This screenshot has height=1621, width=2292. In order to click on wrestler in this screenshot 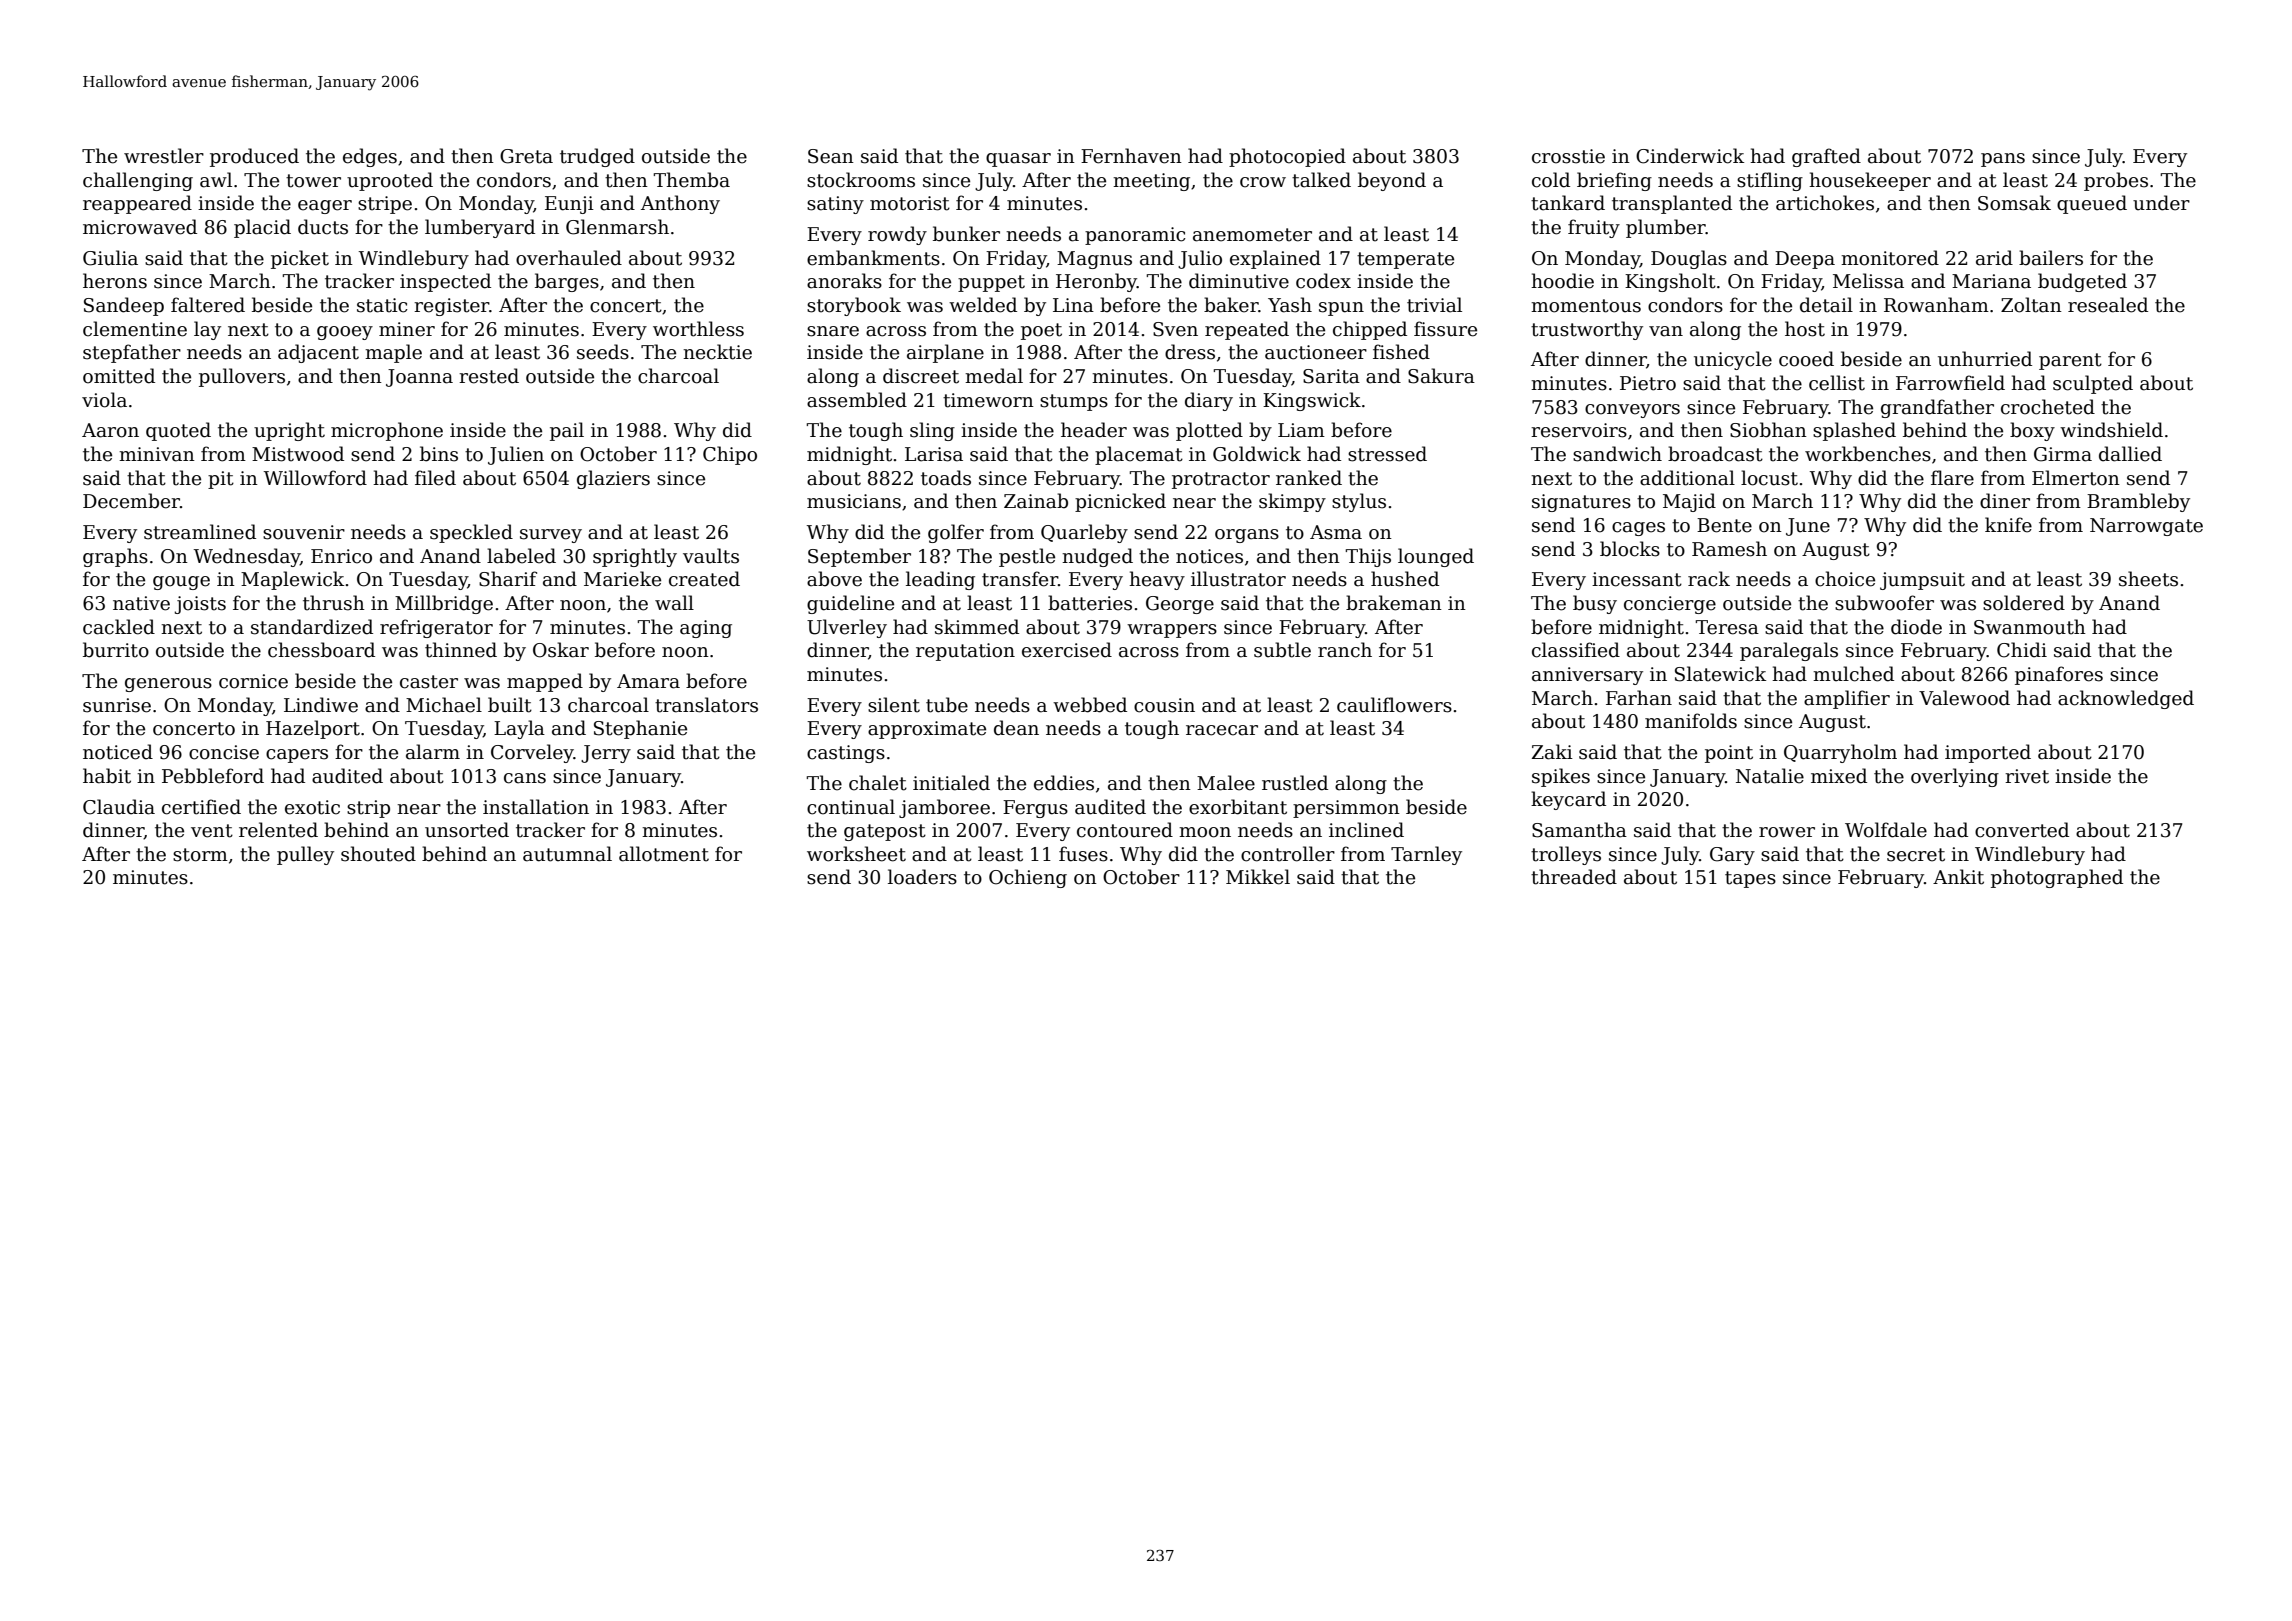, I will do `click(164, 156)`.
